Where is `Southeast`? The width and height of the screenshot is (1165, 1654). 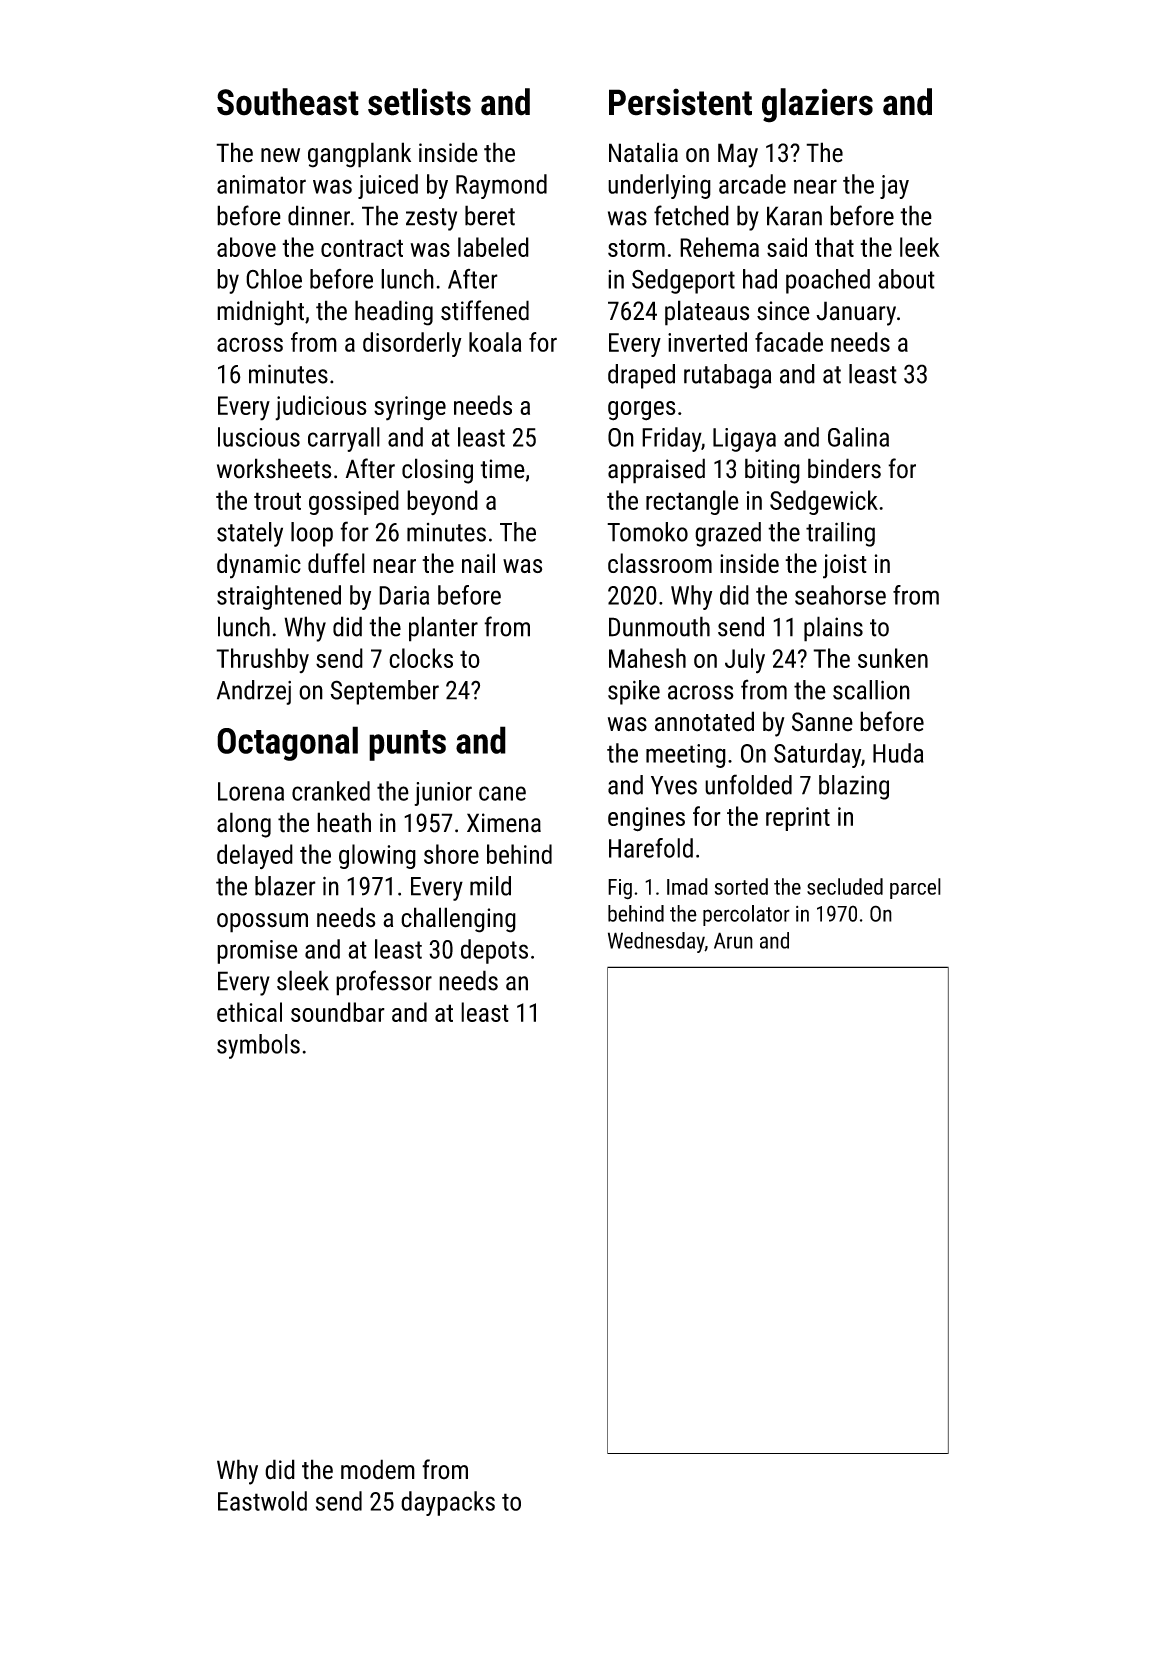 Southeast is located at coordinates (288, 102).
